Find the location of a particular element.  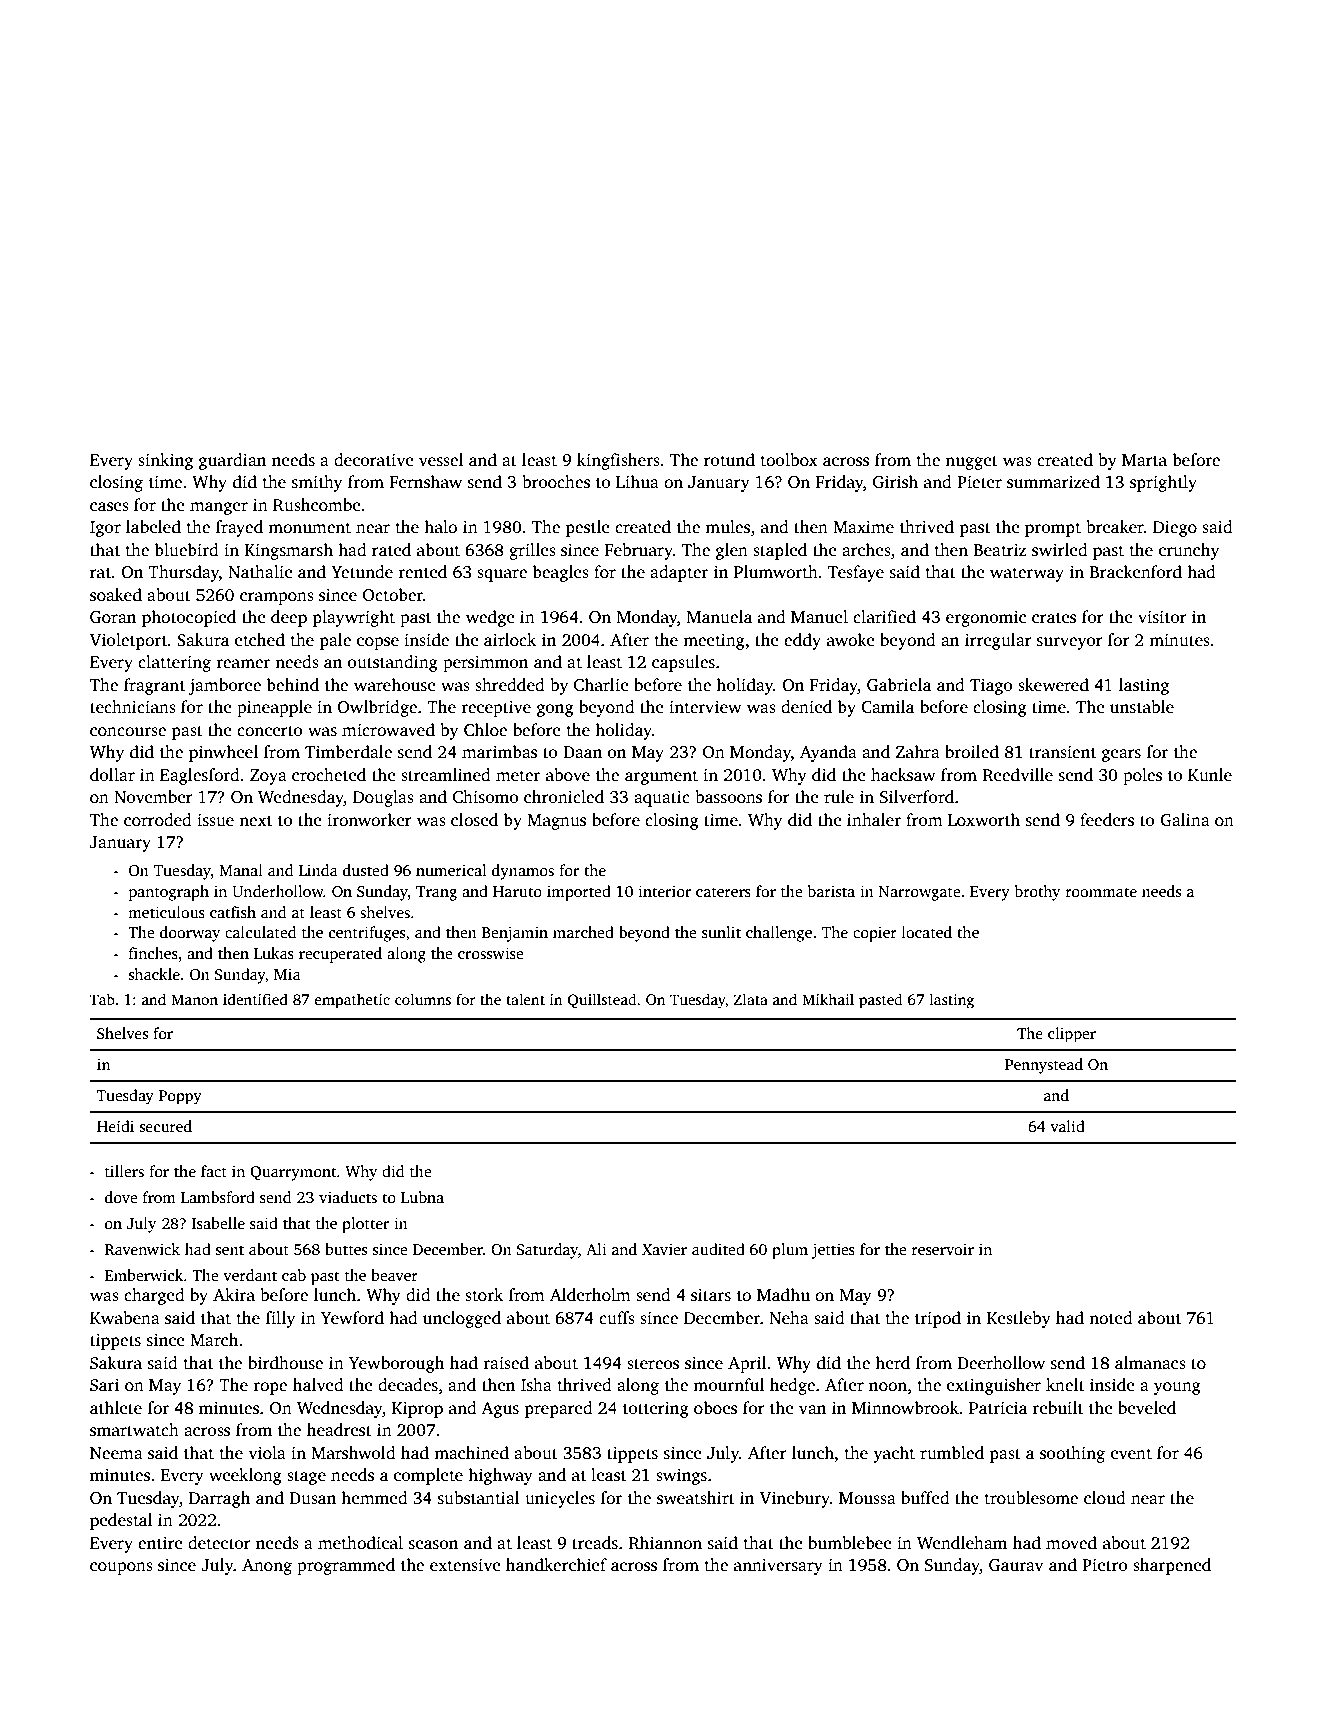

waterway is located at coordinates (1027, 574).
